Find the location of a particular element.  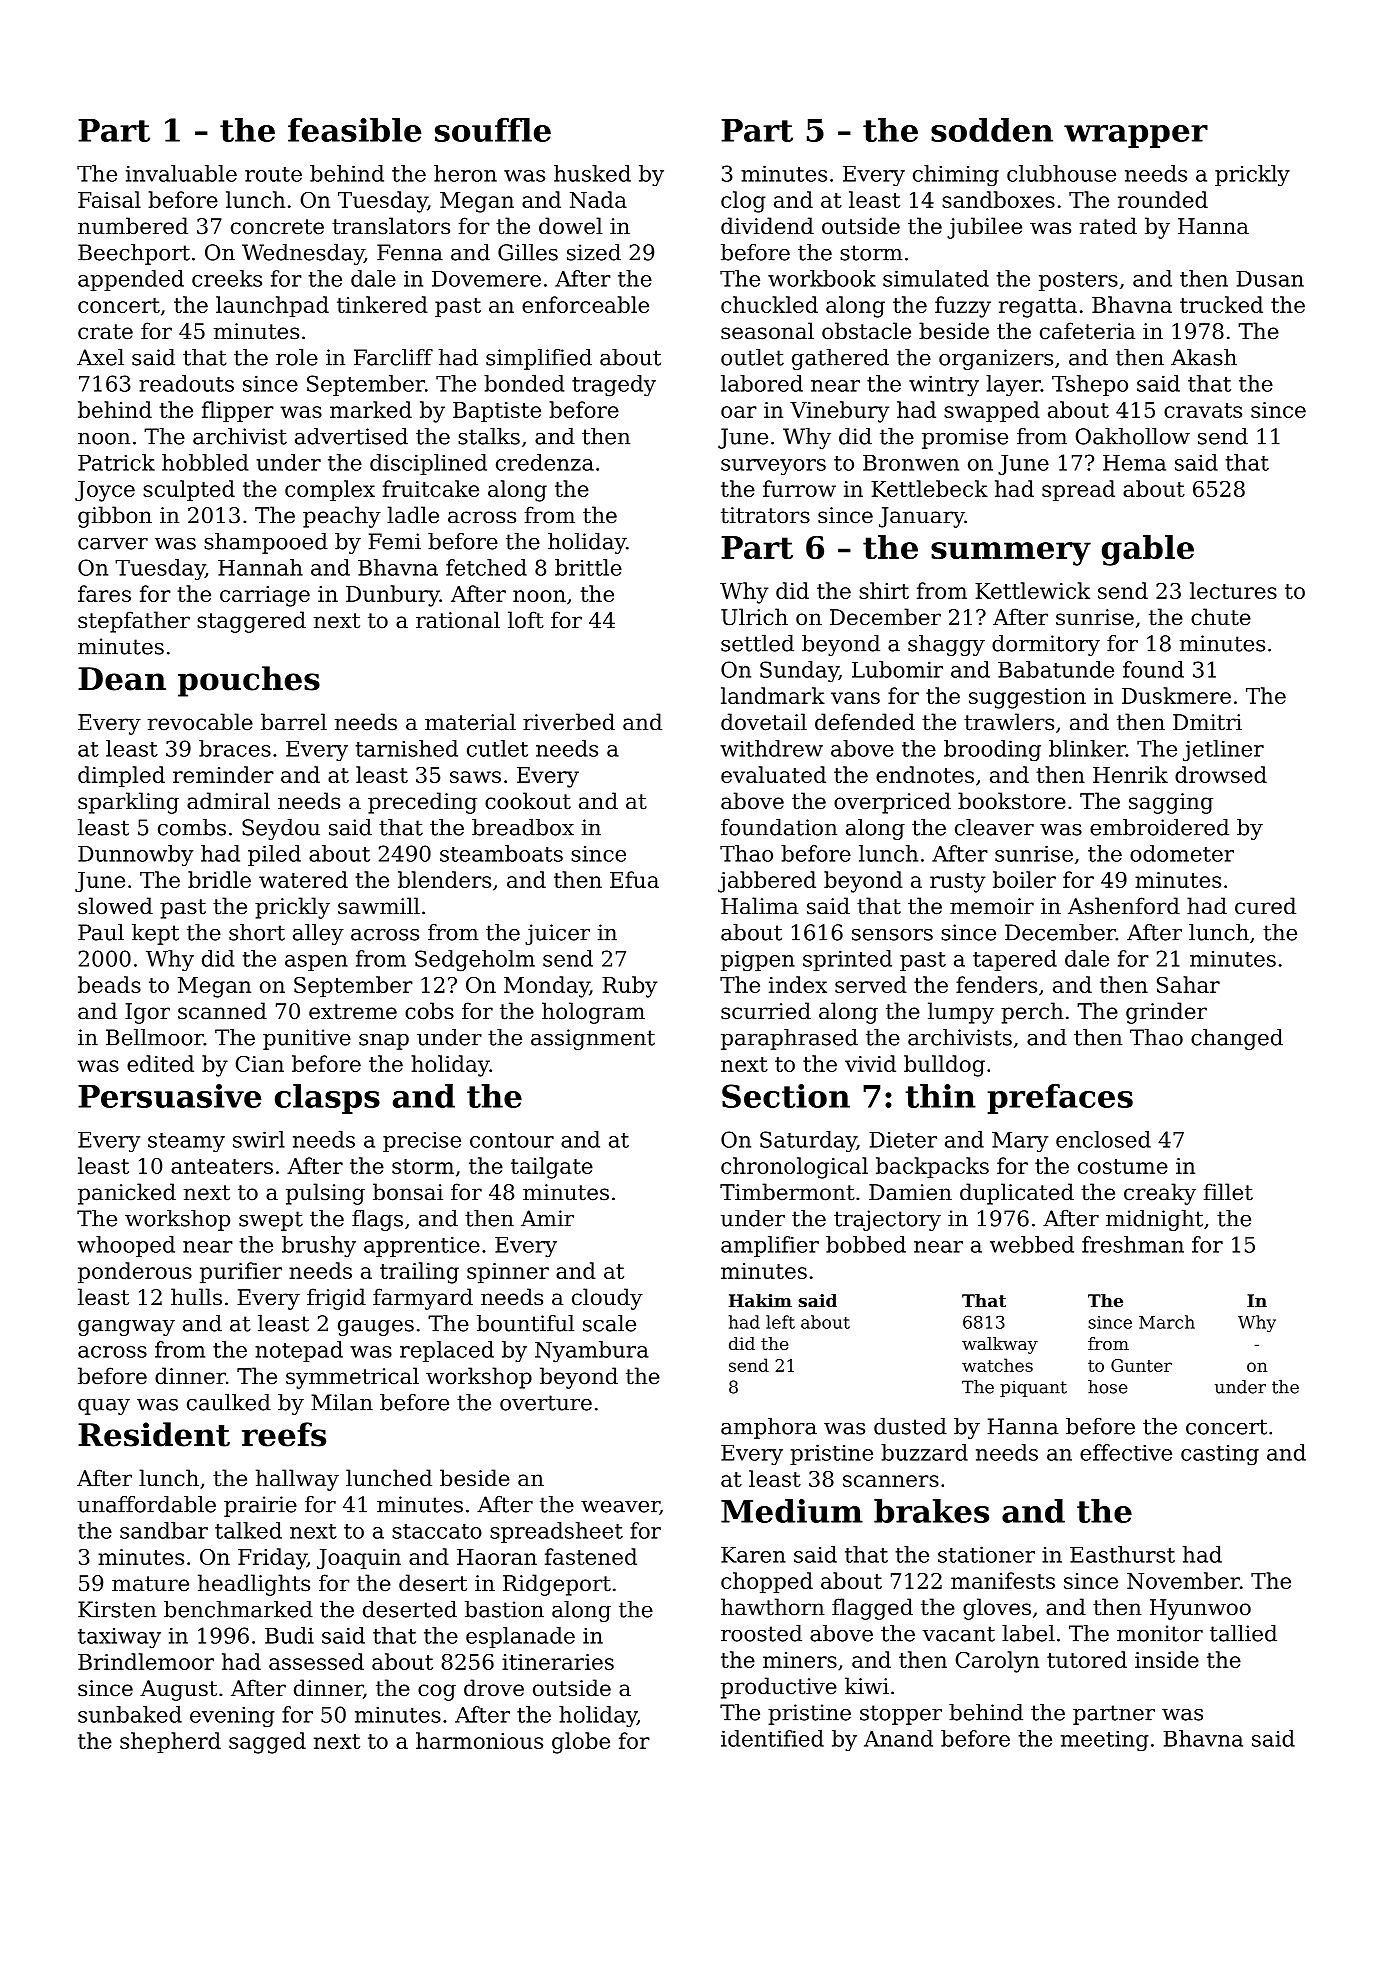

casting is located at coordinates (1220, 1455).
